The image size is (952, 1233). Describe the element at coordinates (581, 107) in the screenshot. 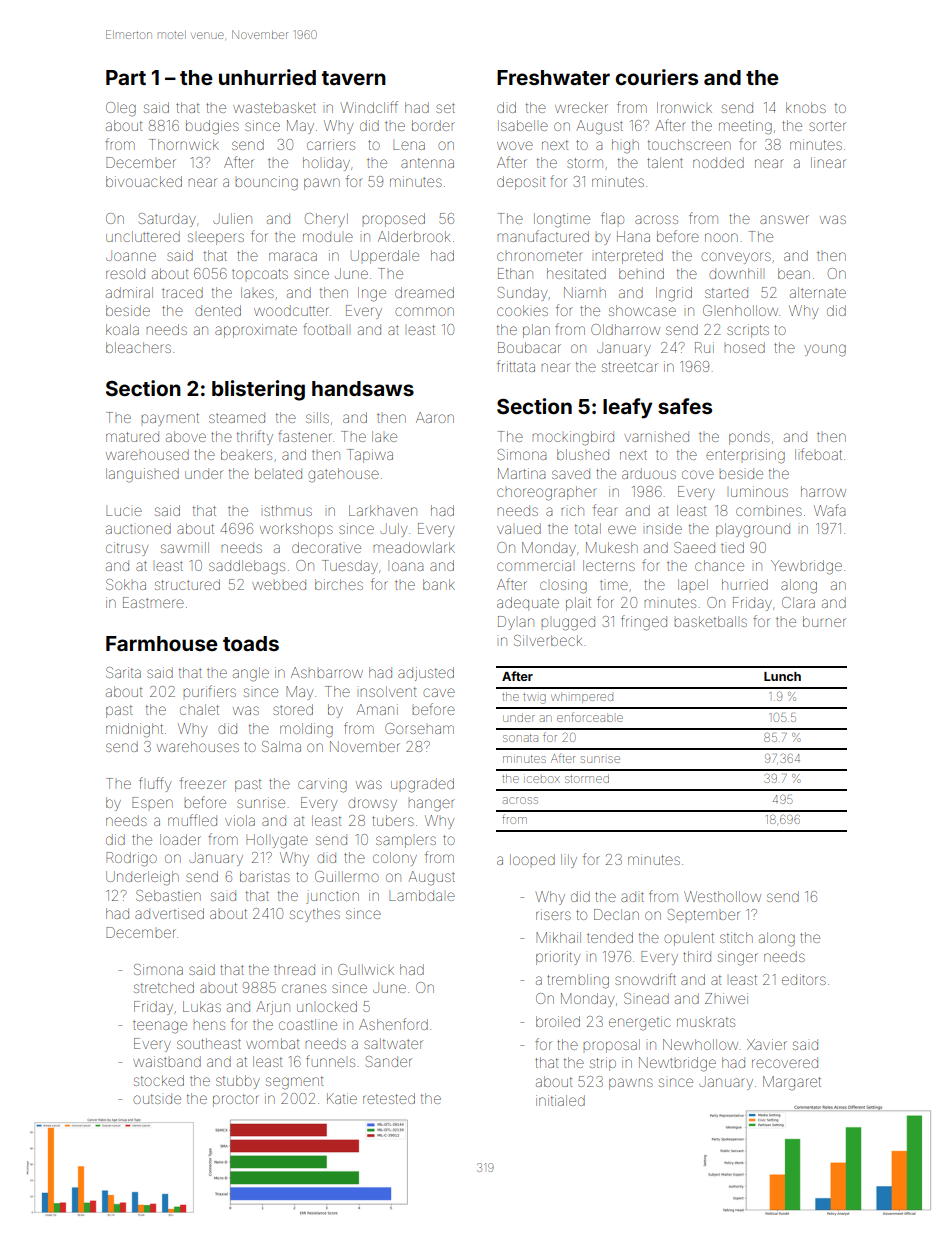

I see `wrecker` at that location.
